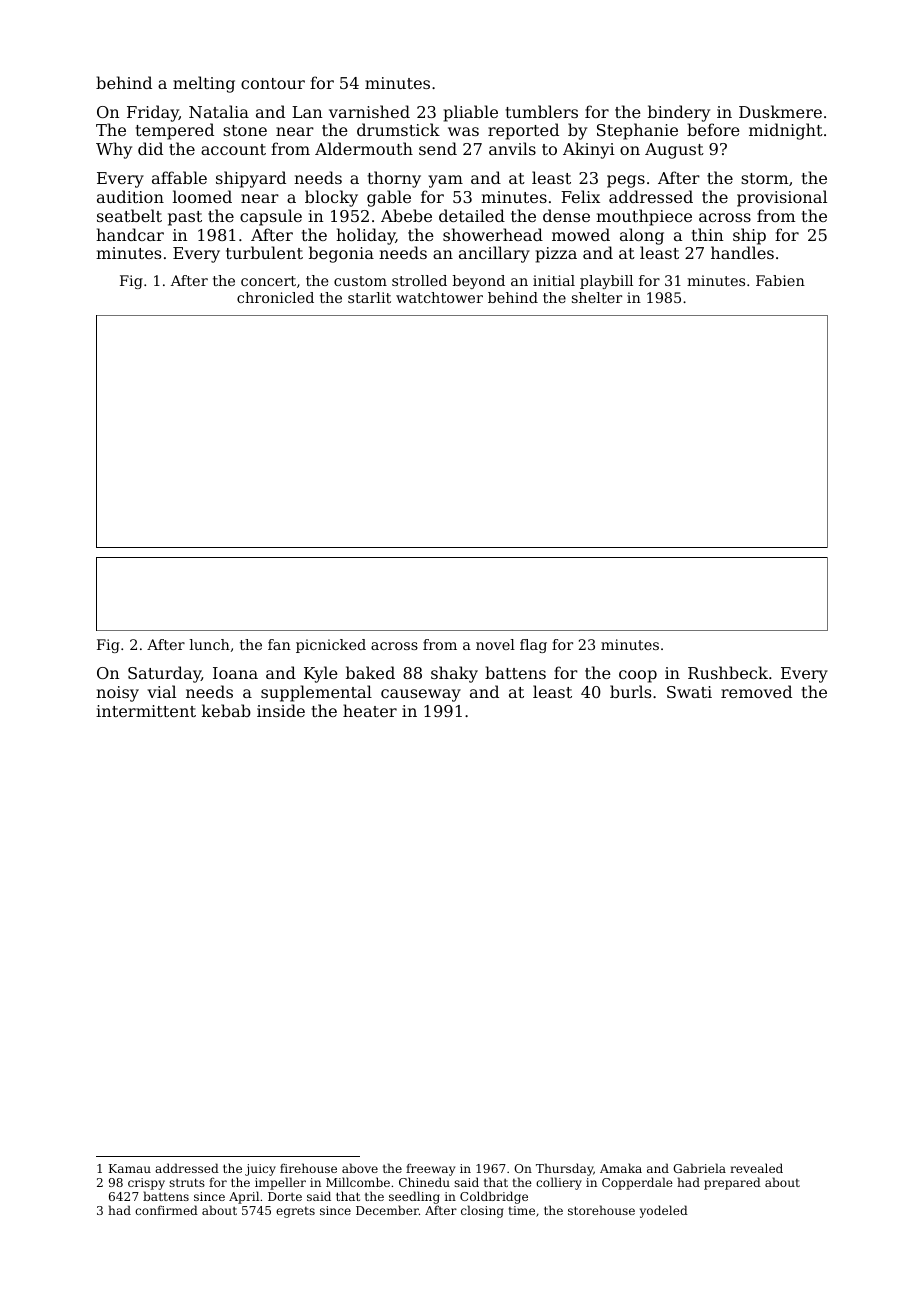 This screenshot has width=924, height=1308. I want to click on prepared, so click(732, 1183).
